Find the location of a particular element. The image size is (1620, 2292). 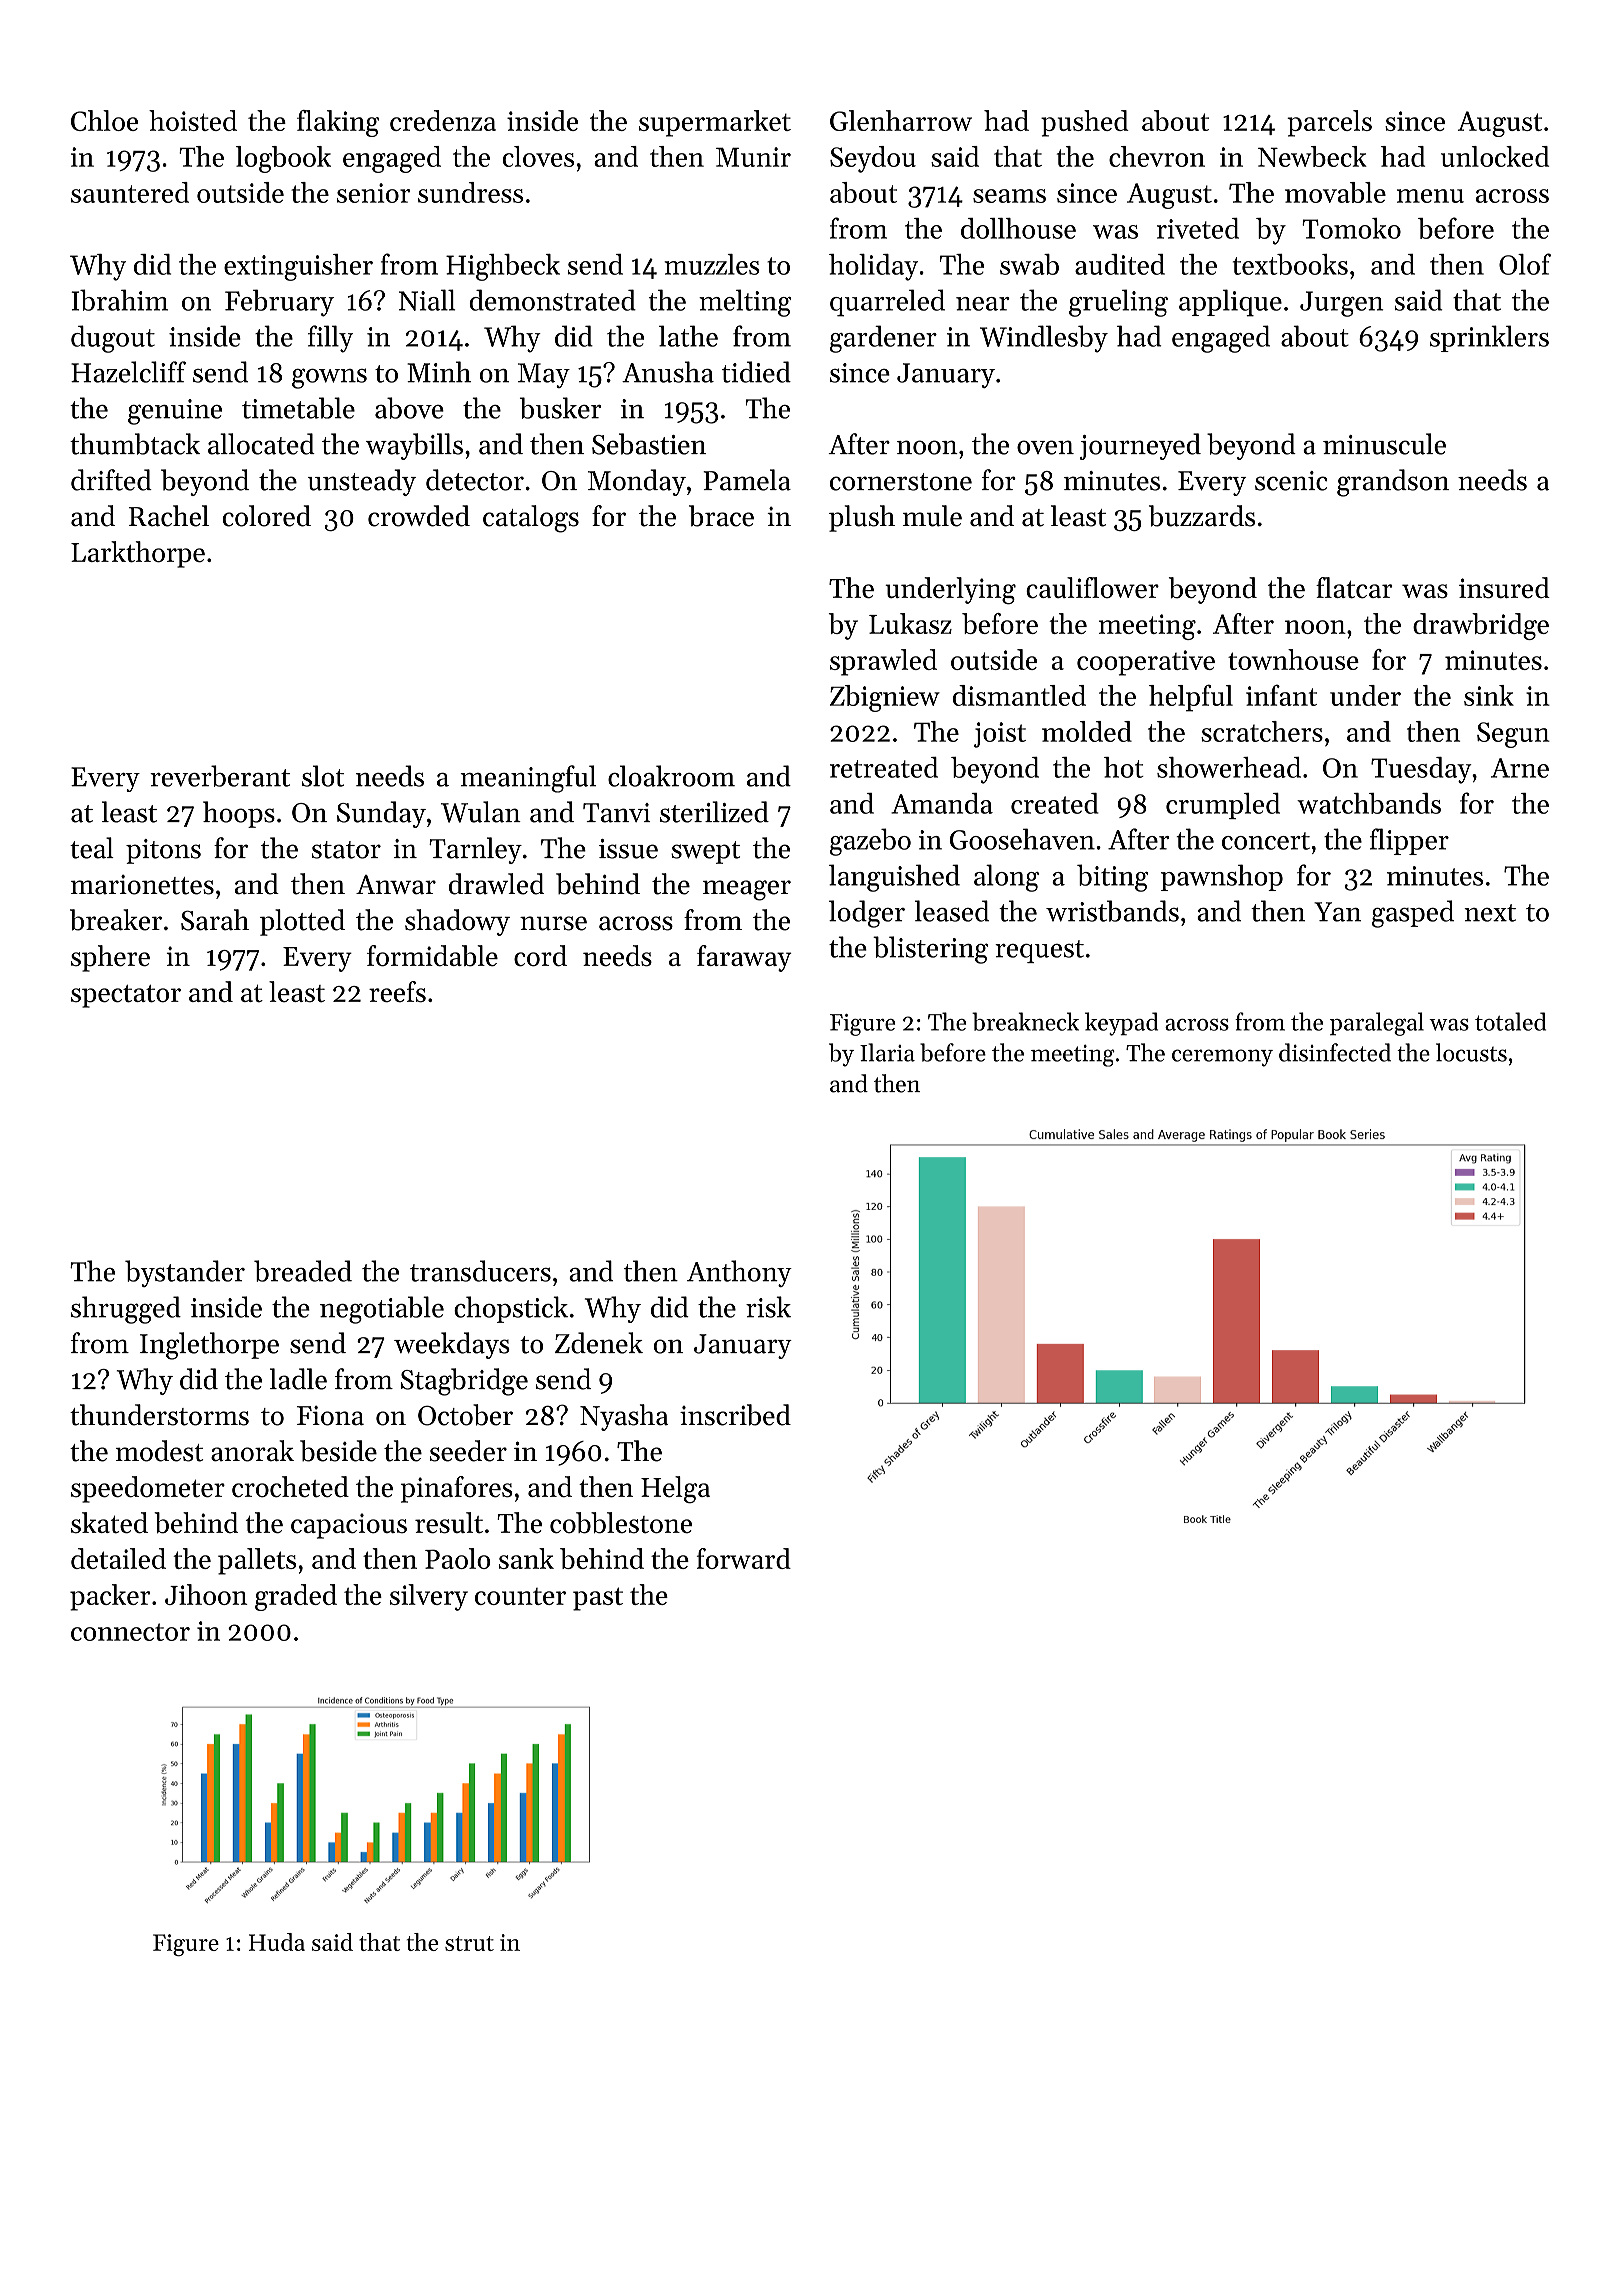

cobblestone is located at coordinates (621, 1523).
